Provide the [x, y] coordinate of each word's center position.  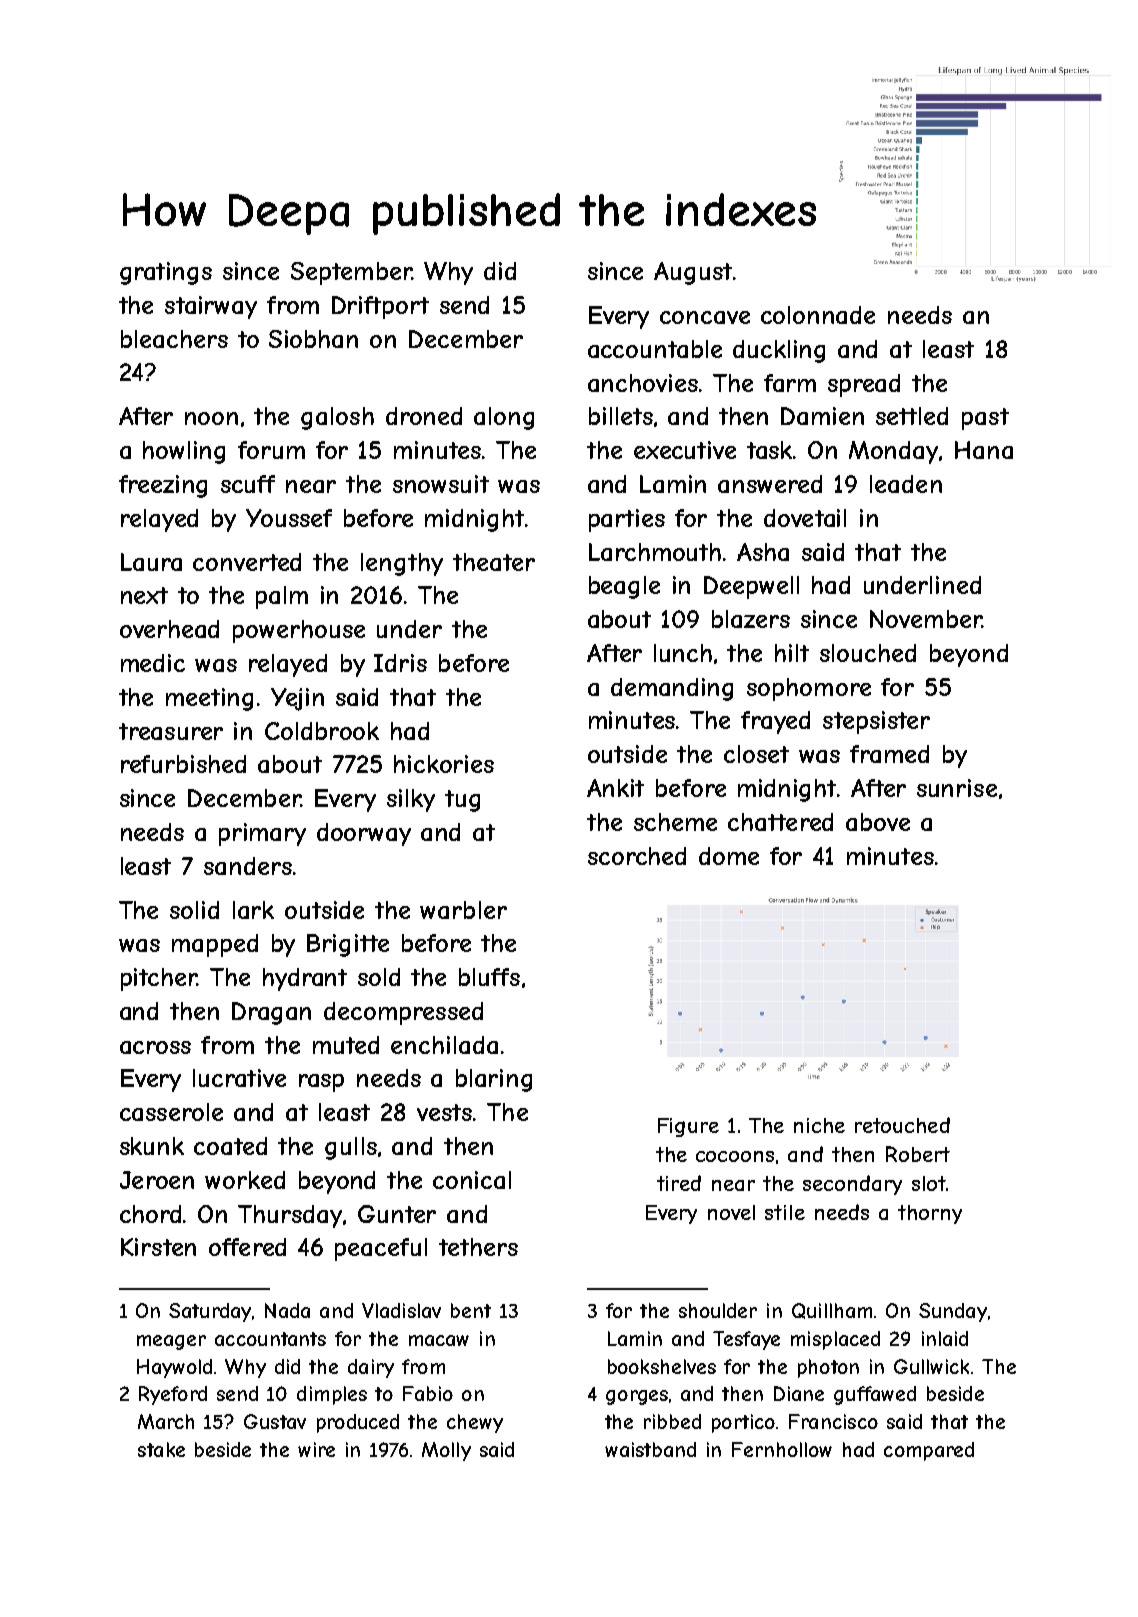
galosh [337, 418]
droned [424, 416]
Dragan [271, 1013]
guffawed [875, 1395]
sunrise [957, 788]
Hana [984, 450]
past [985, 419]
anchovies [643, 383]
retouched [902, 1125]
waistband [650, 1449]
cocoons [735, 1156]
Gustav [275, 1421]
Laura [151, 562]
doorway [364, 834]
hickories [444, 764]
